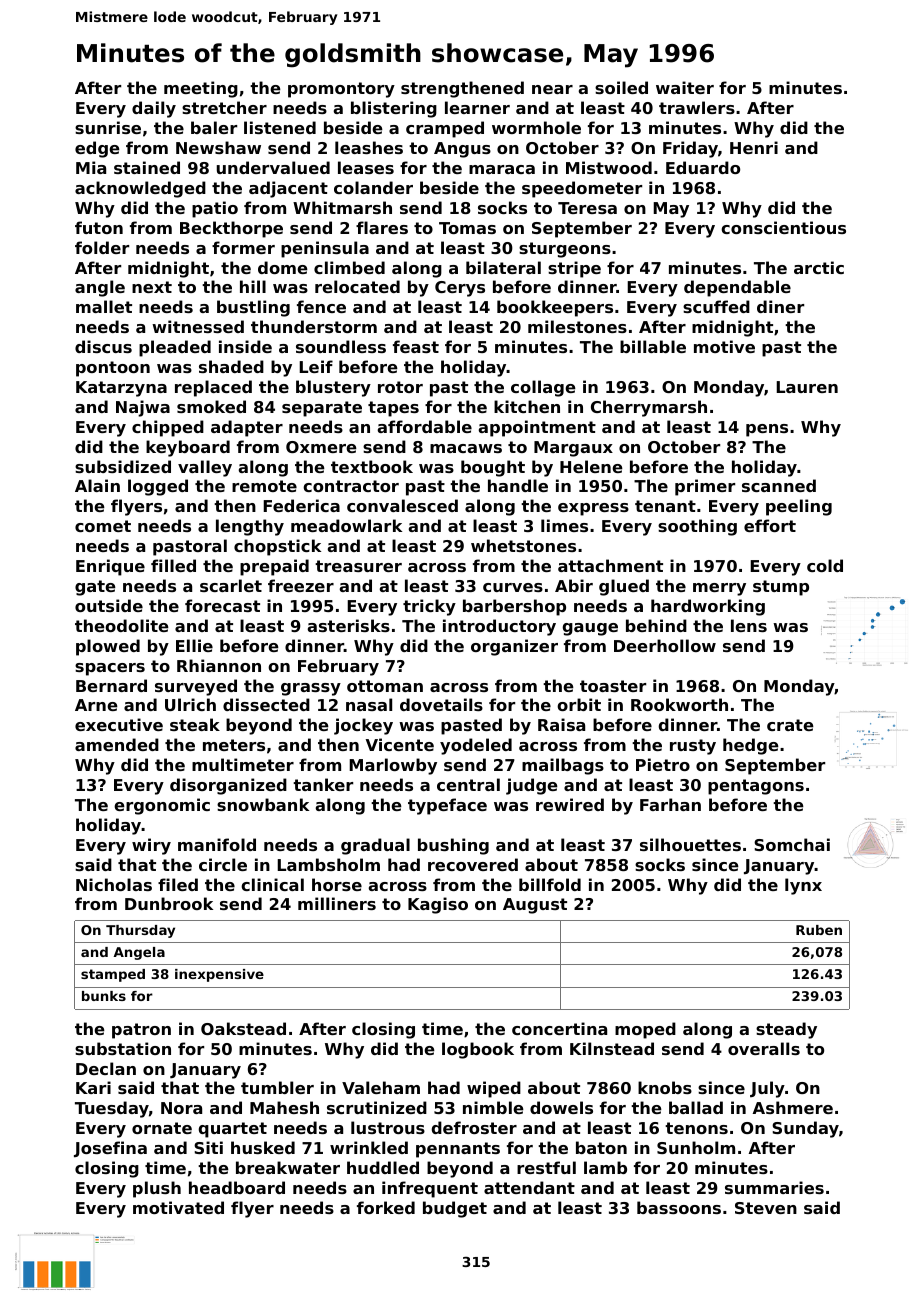 This screenshot has width=924, height=1308. What do you see at coordinates (341, 90) in the screenshot?
I see `promontory` at bounding box center [341, 90].
